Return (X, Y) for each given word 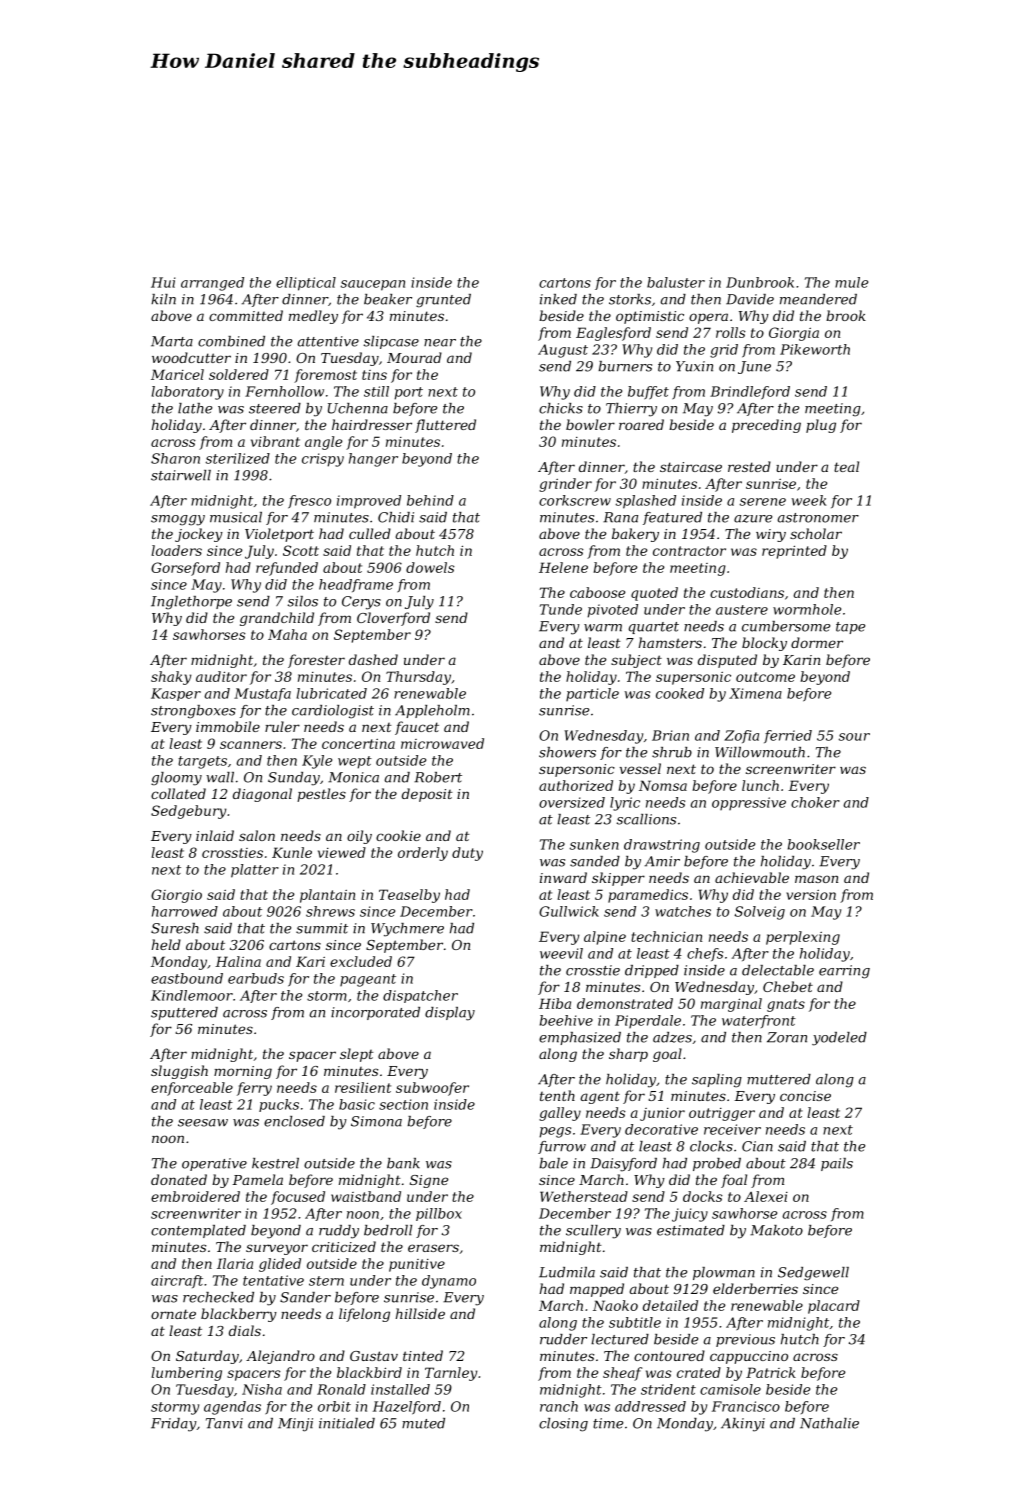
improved (369, 502)
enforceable (192, 1089)
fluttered (445, 426)
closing (563, 1425)
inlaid (215, 835)
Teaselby (409, 896)
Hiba (555, 1003)
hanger (373, 460)
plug (821, 426)
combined (231, 341)
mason (816, 879)
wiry (771, 535)
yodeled (839, 1039)
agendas (232, 1408)
